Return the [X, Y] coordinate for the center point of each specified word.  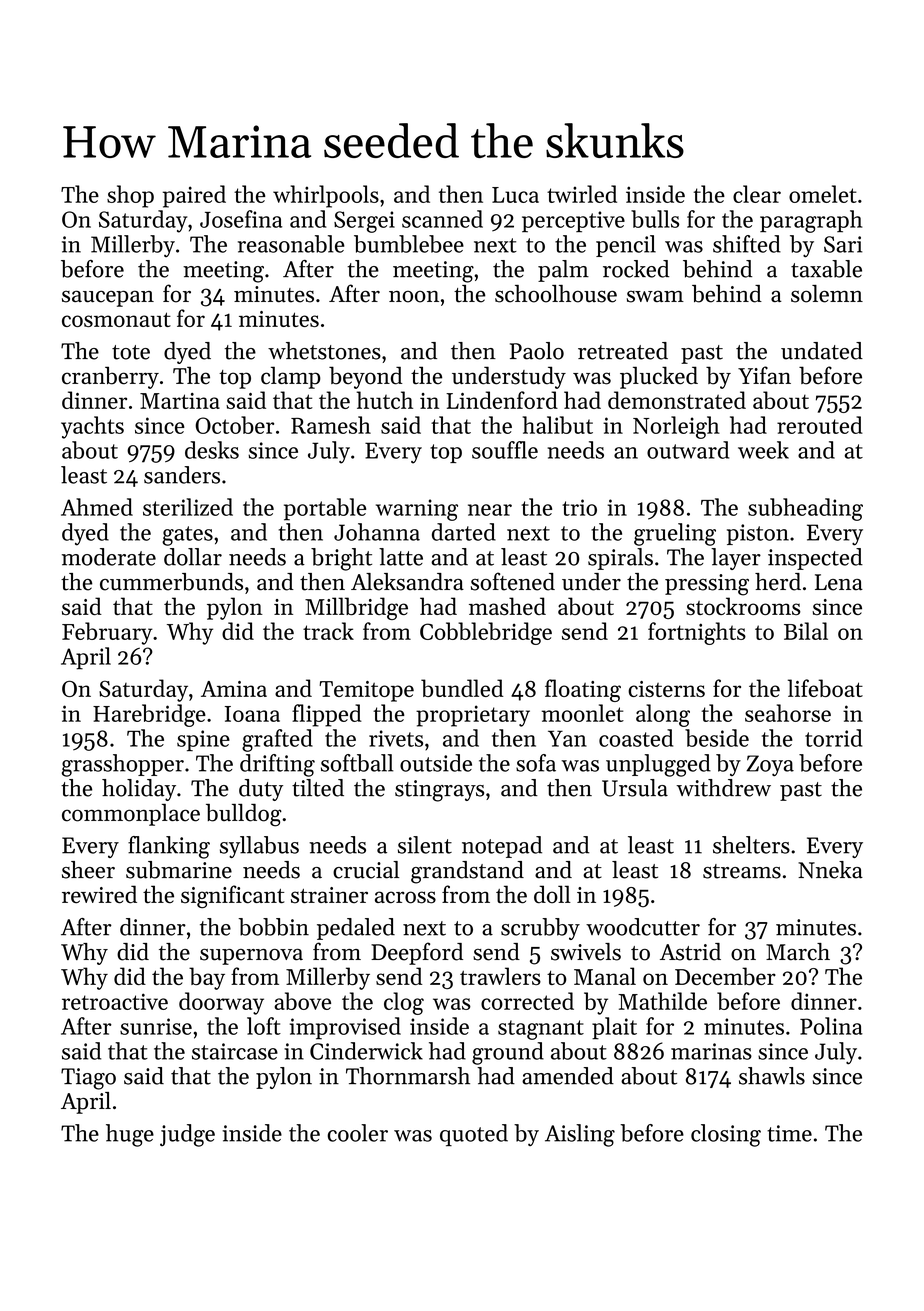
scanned [442, 219]
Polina [831, 1026]
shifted [747, 244]
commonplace [131, 815]
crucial [366, 870]
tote [131, 352]
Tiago [88, 1079]
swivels [586, 952]
